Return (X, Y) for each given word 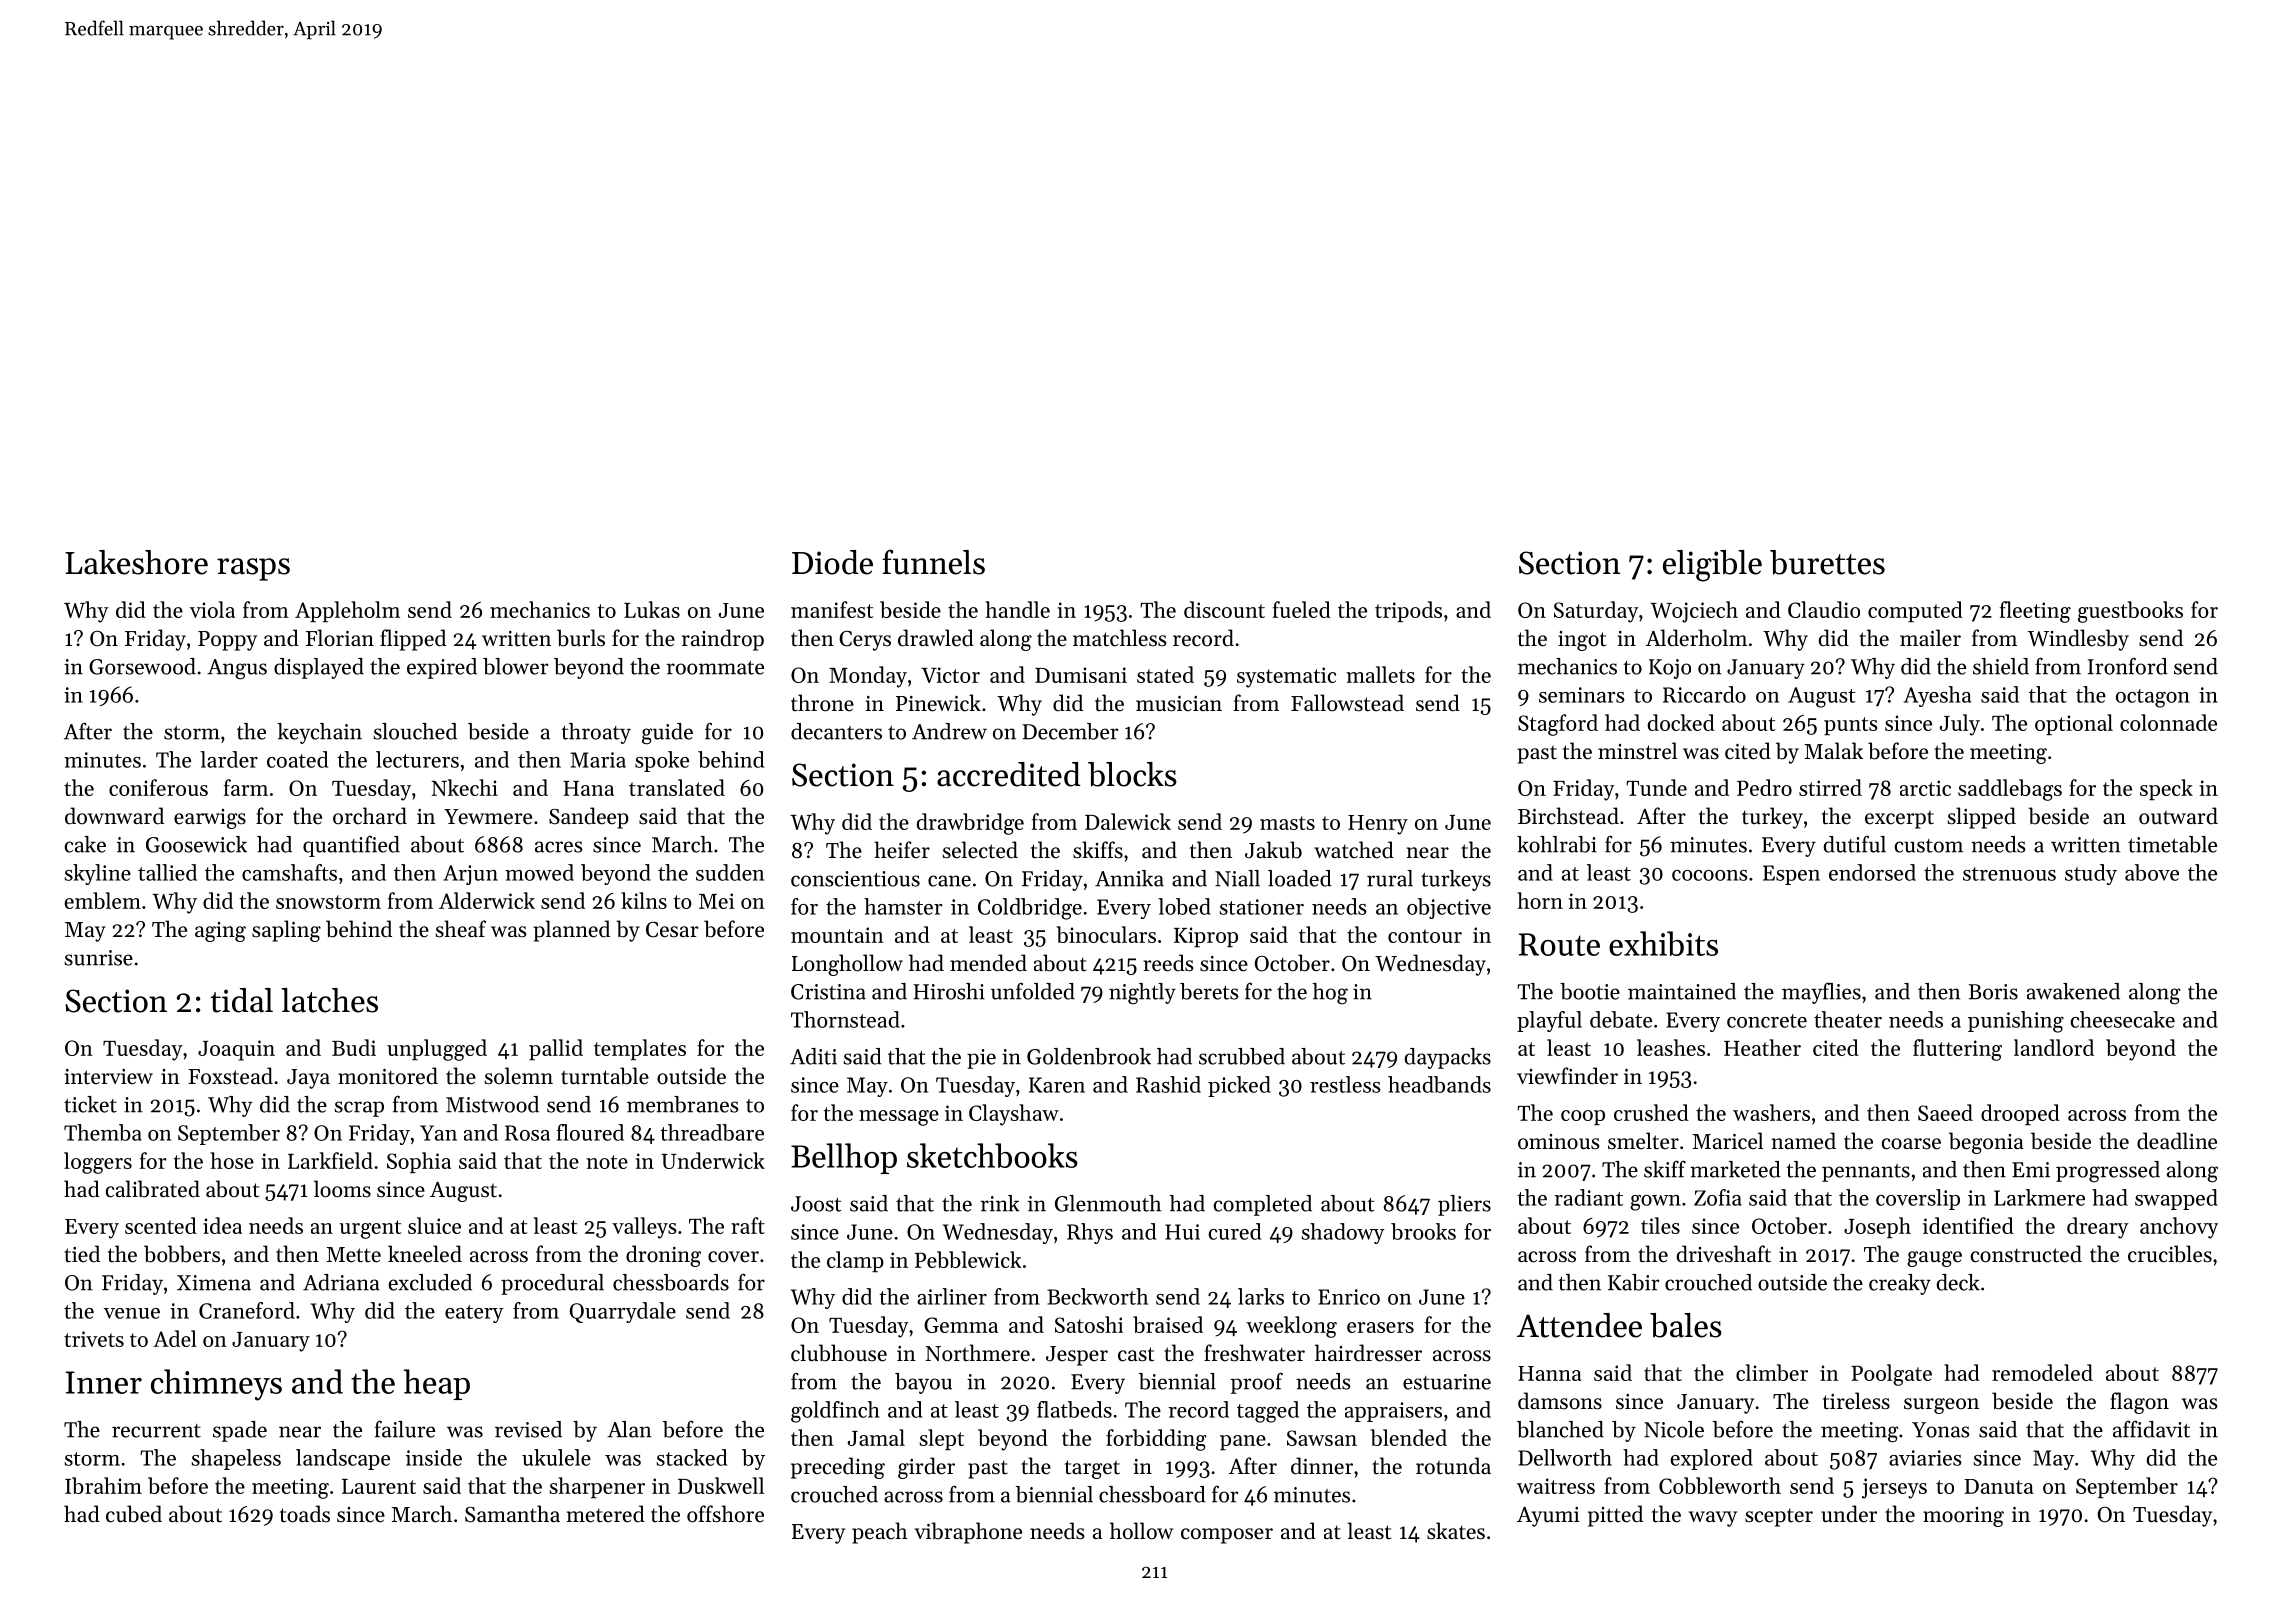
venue (132, 1313)
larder (229, 759)
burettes (1827, 562)
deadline (2177, 1141)
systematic (1286, 677)
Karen (1057, 1085)
